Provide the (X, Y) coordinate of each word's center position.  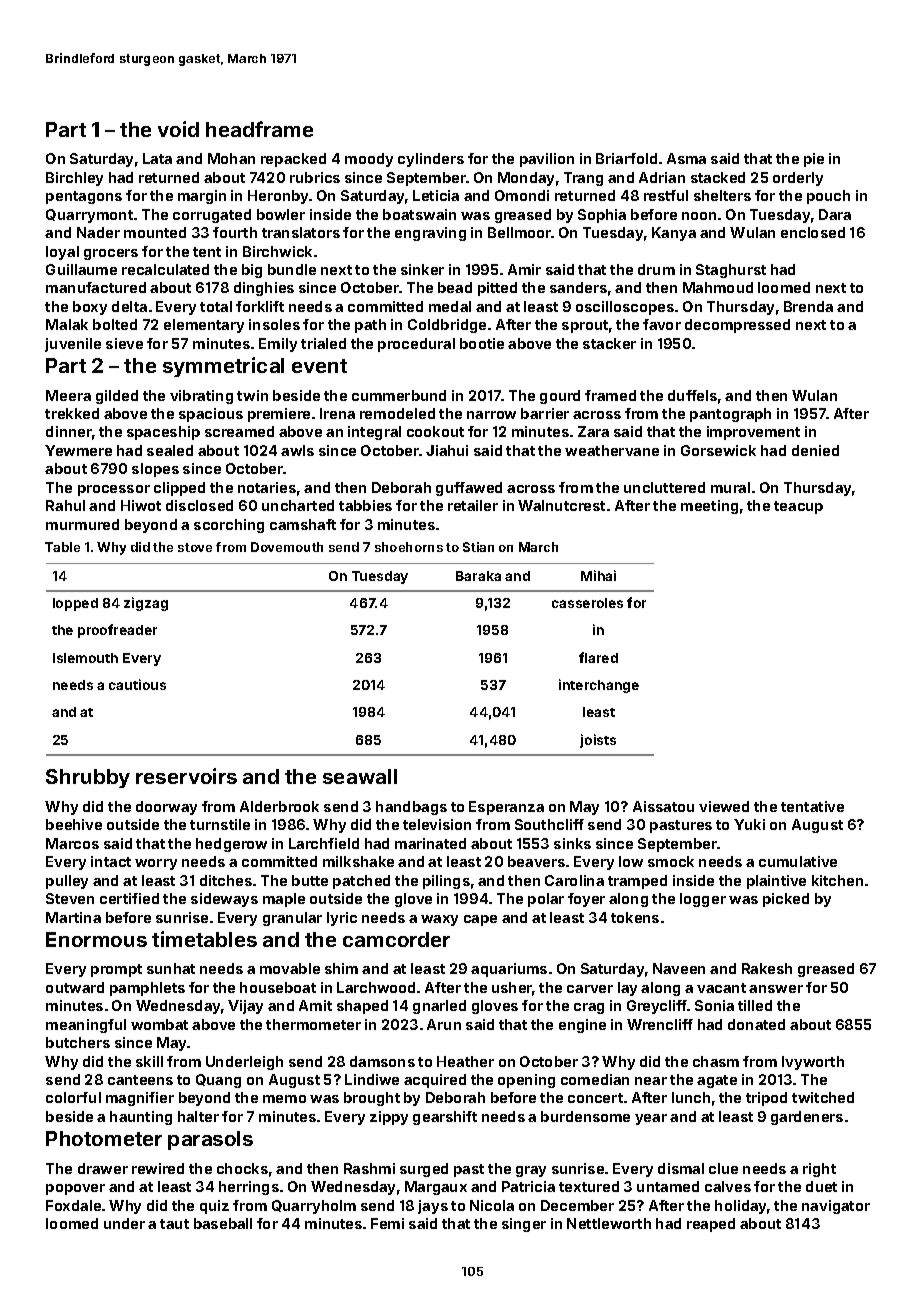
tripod (766, 1099)
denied (815, 450)
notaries (267, 487)
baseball (223, 1223)
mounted (155, 232)
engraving (430, 234)
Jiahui (447, 450)
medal (450, 306)
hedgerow (231, 845)
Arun (444, 1024)
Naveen (679, 968)
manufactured (96, 287)
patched (361, 882)
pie (814, 160)
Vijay (245, 1007)
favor (662, 324)
